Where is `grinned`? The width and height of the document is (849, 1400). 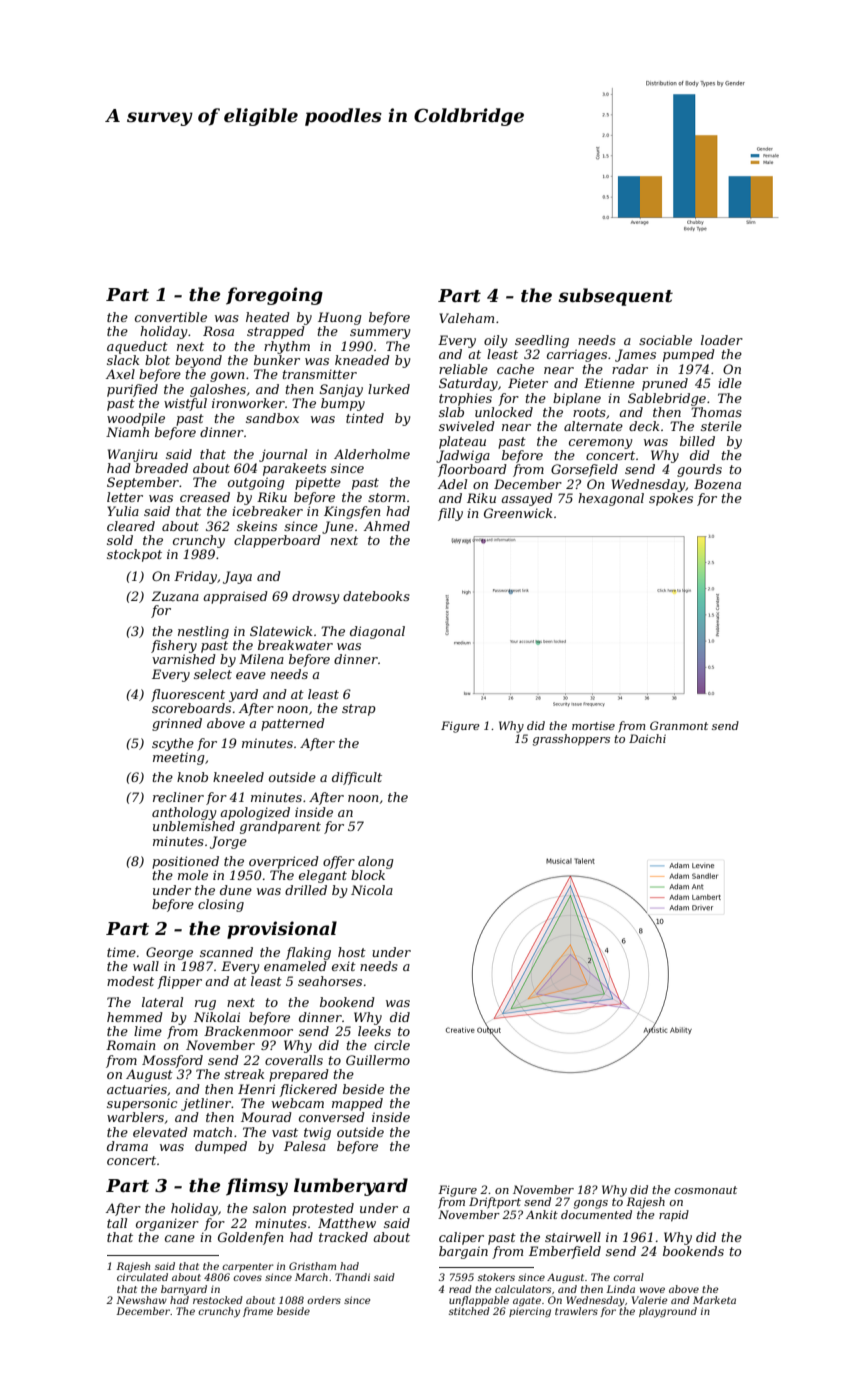
grinned is located at coordinates (177, 724).
